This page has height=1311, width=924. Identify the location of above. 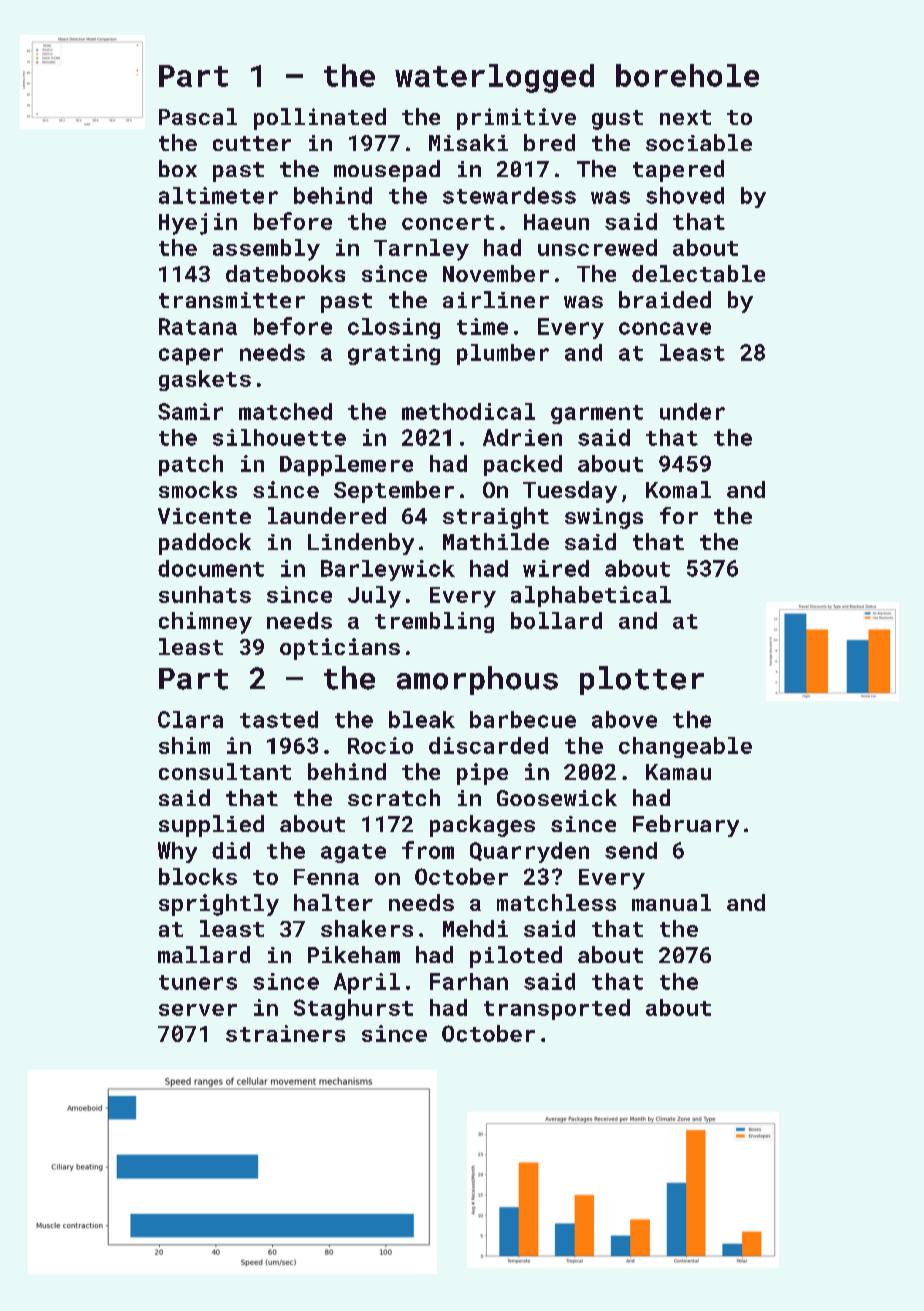
(624, 719).
